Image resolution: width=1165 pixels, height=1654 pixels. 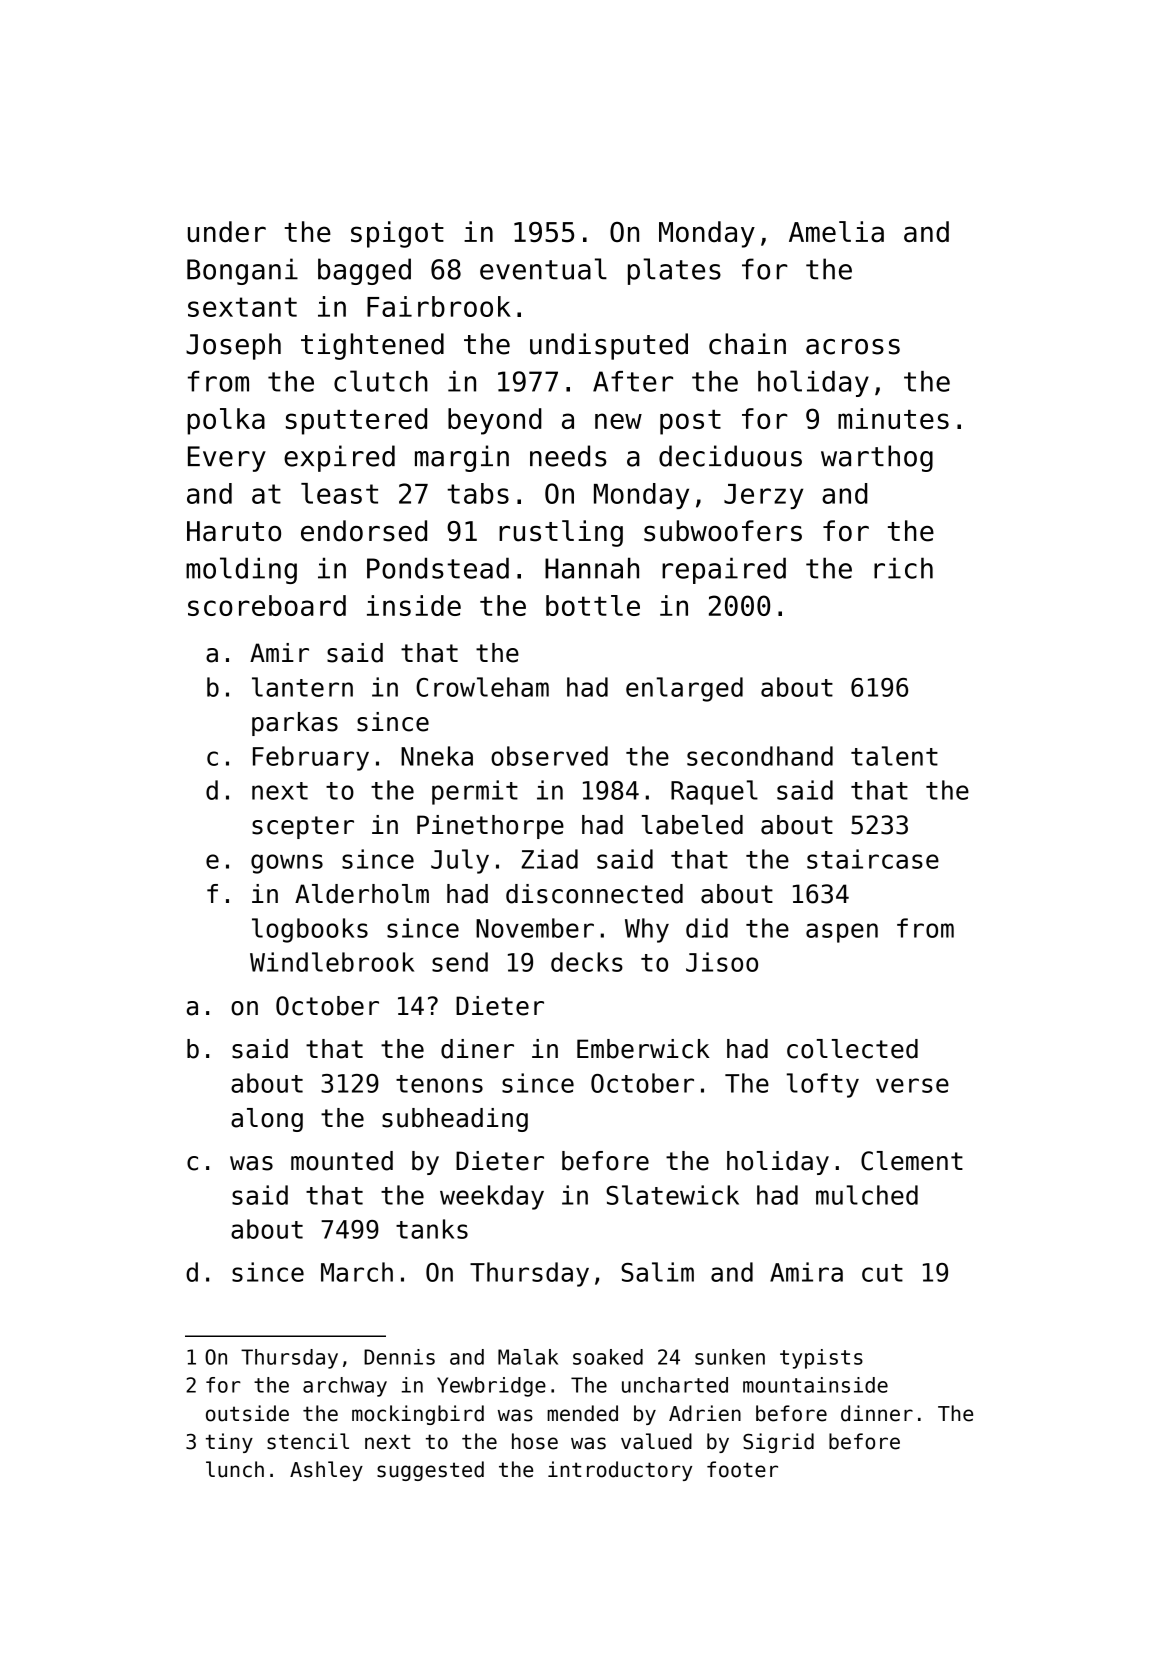 What do you see at coordinates (690, 422) in the image?
I see `post` at bounding box center [690, 422].
